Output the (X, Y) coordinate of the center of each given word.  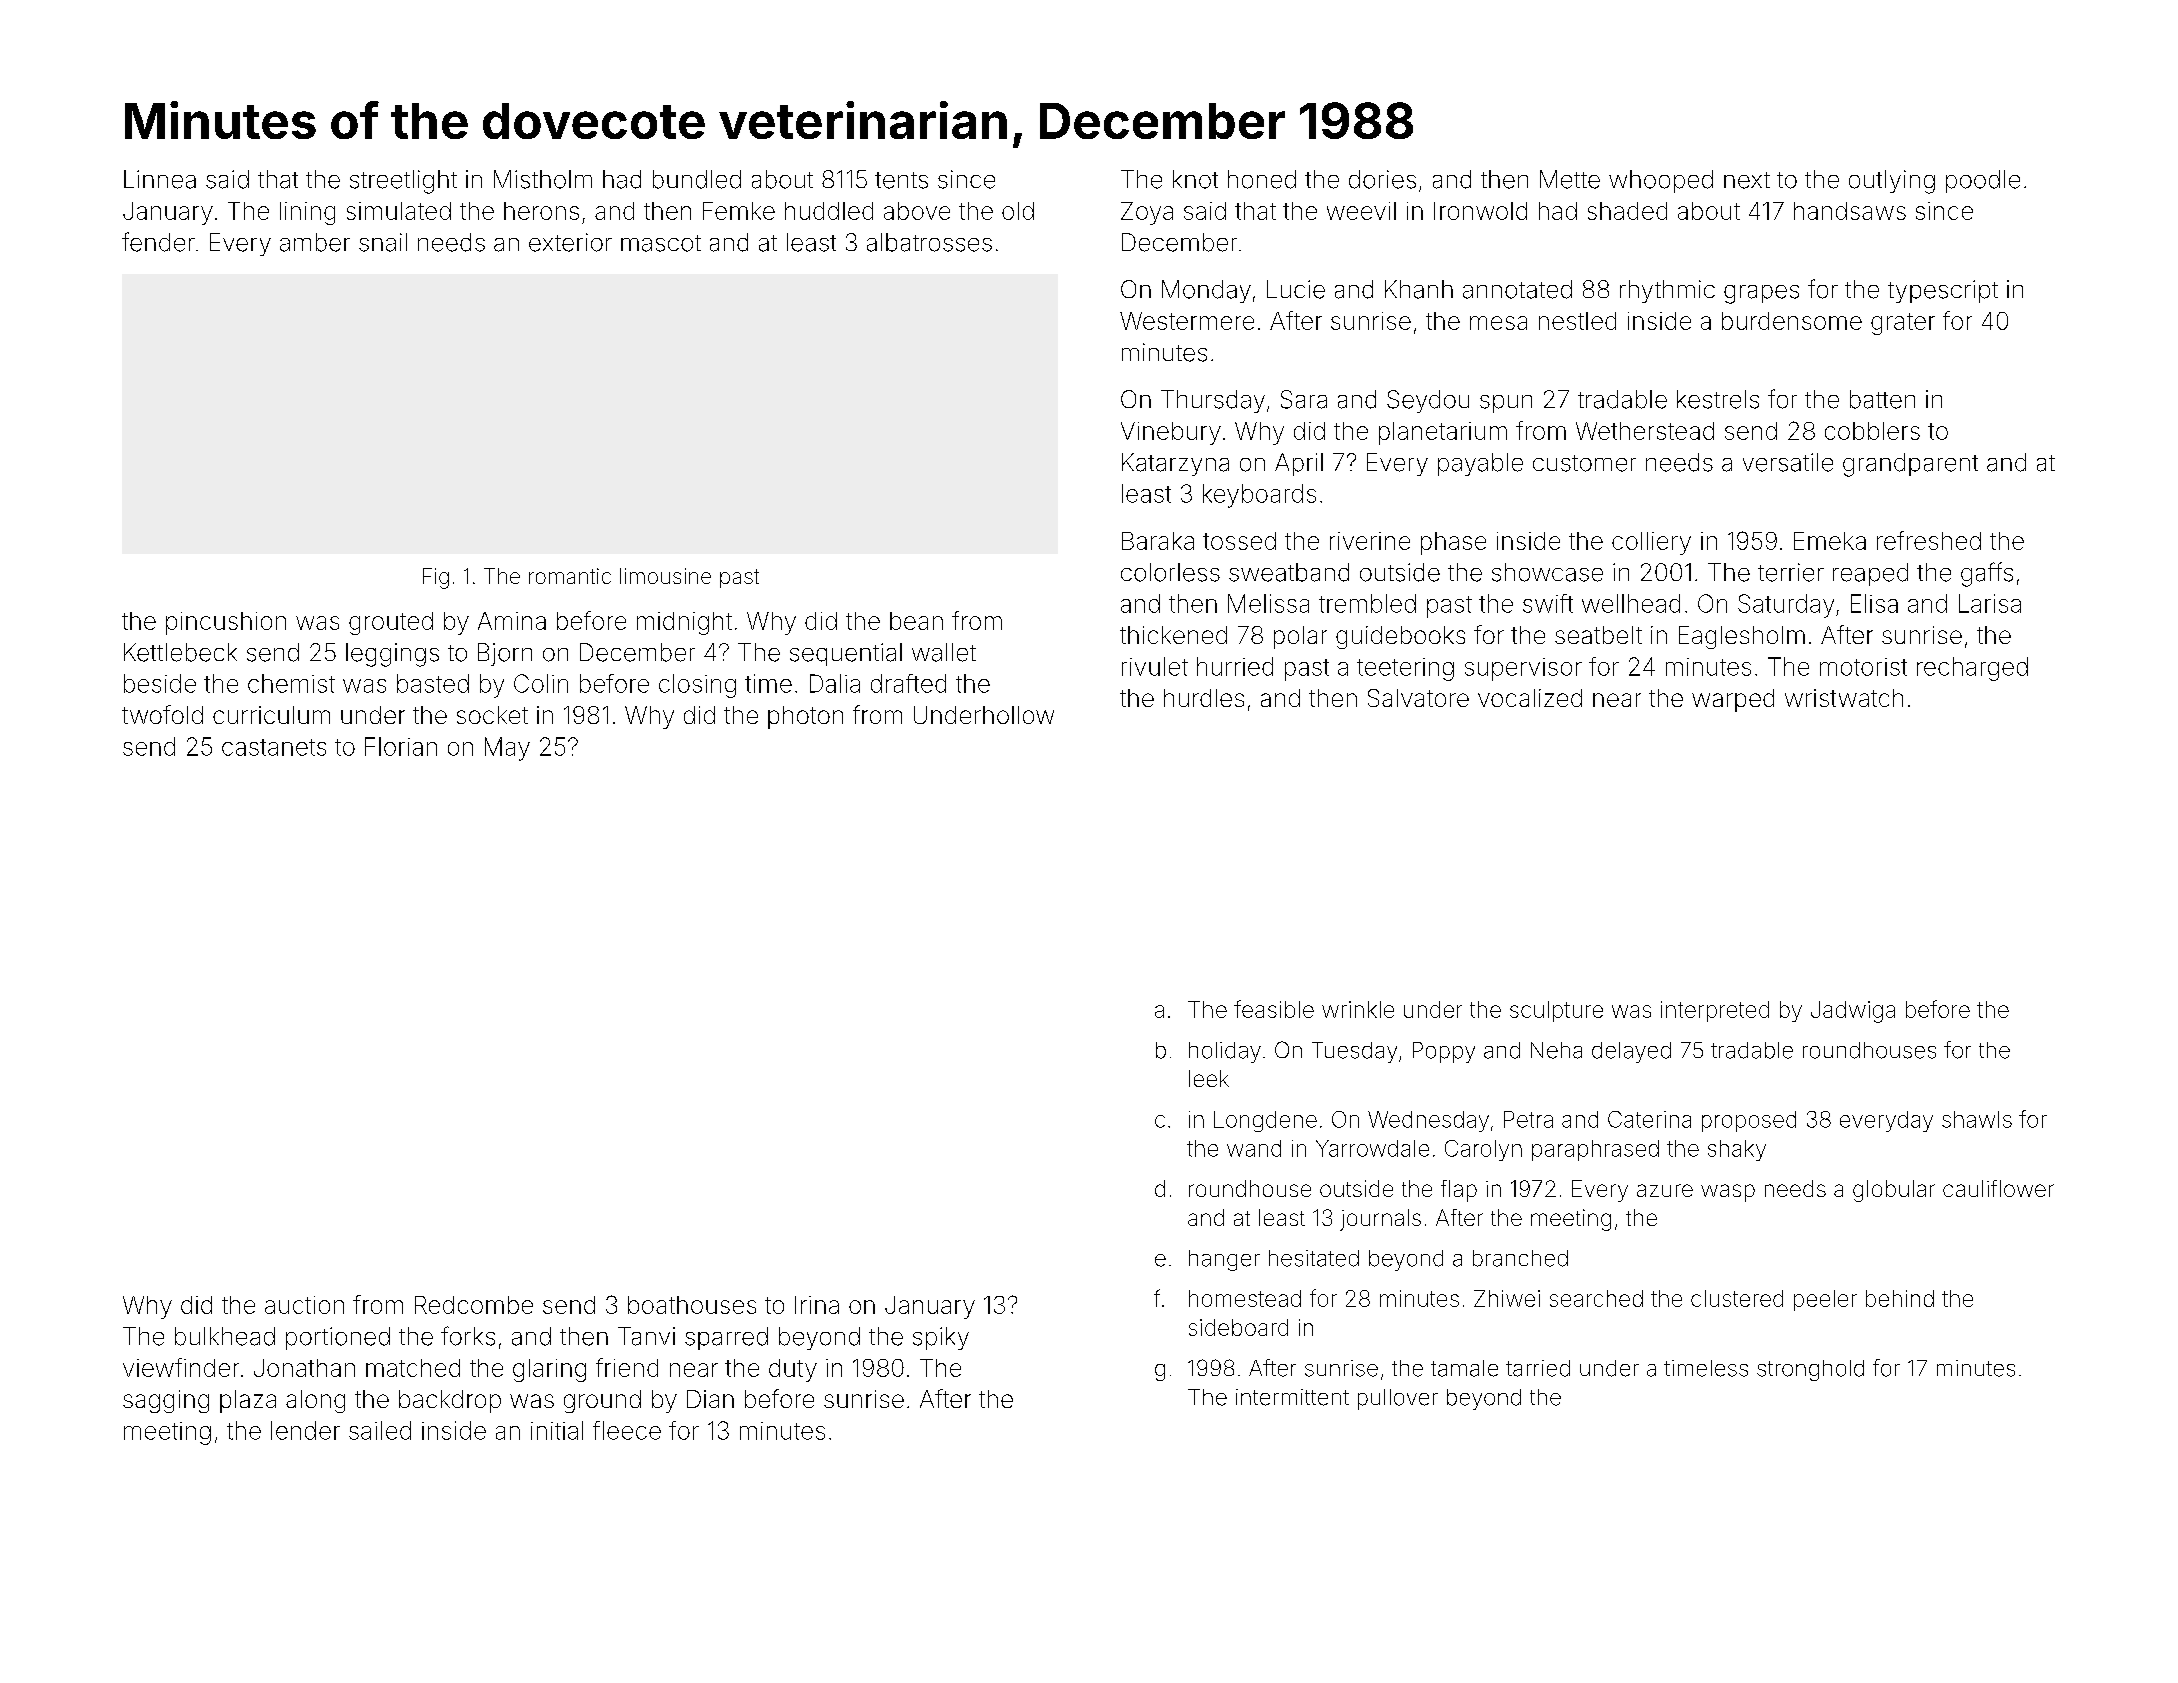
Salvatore (1418, 698)
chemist (291, 683)
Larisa (1990, 603)
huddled (829, 211)
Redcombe (474, 1305)
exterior (570, 242)
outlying (1892, 182)
